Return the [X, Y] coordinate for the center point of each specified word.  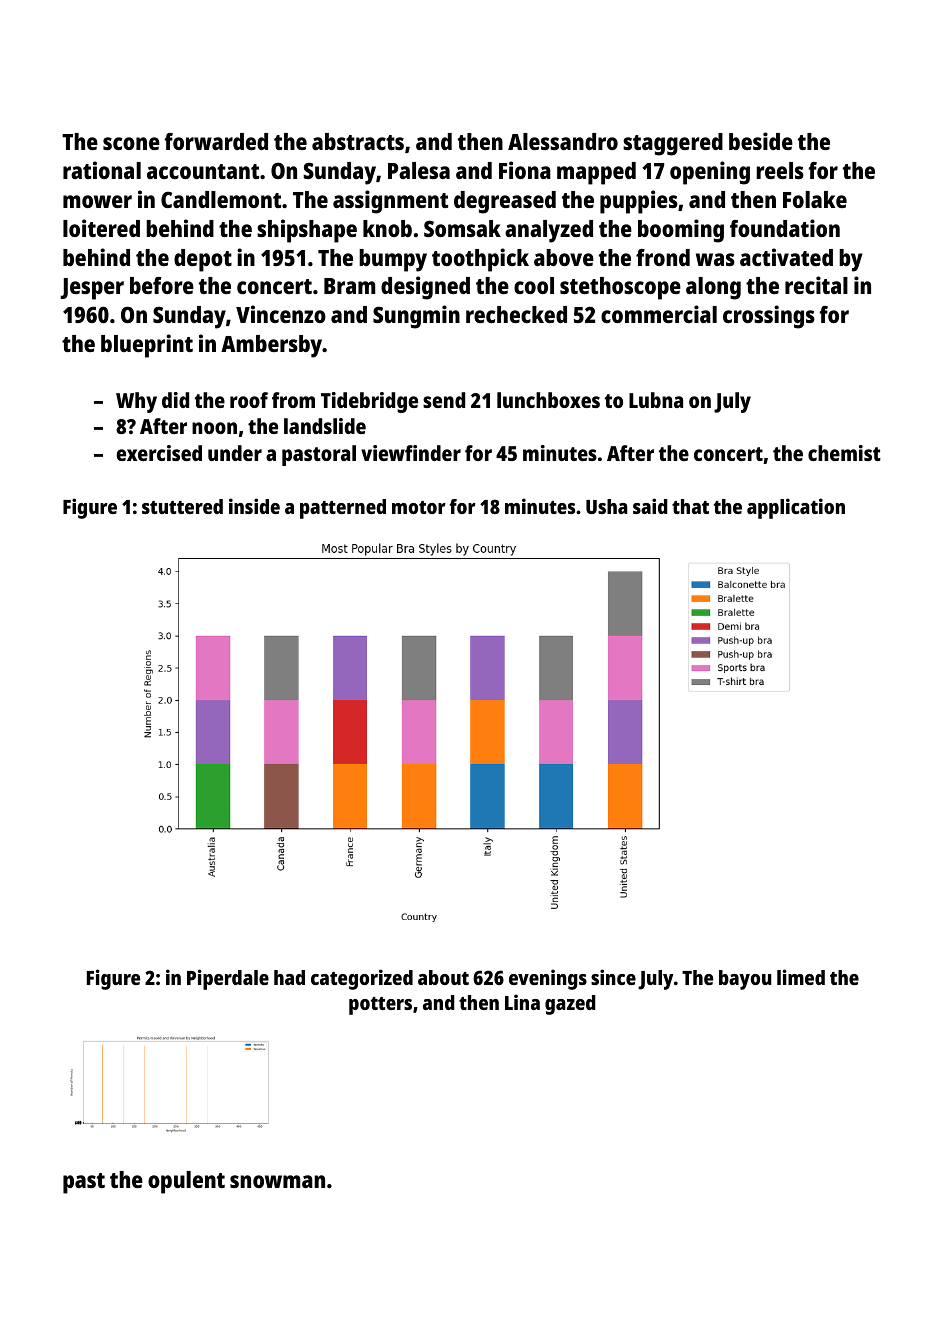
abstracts [358, 141]
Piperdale [228, 979]
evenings [548, 979]
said [650, 506]
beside [761, 141]
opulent [186, 1182]
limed [801, 977]
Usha [607, 506]
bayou [745, 980]
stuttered [182, 506]
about [443, 977]
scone [131, 143]
